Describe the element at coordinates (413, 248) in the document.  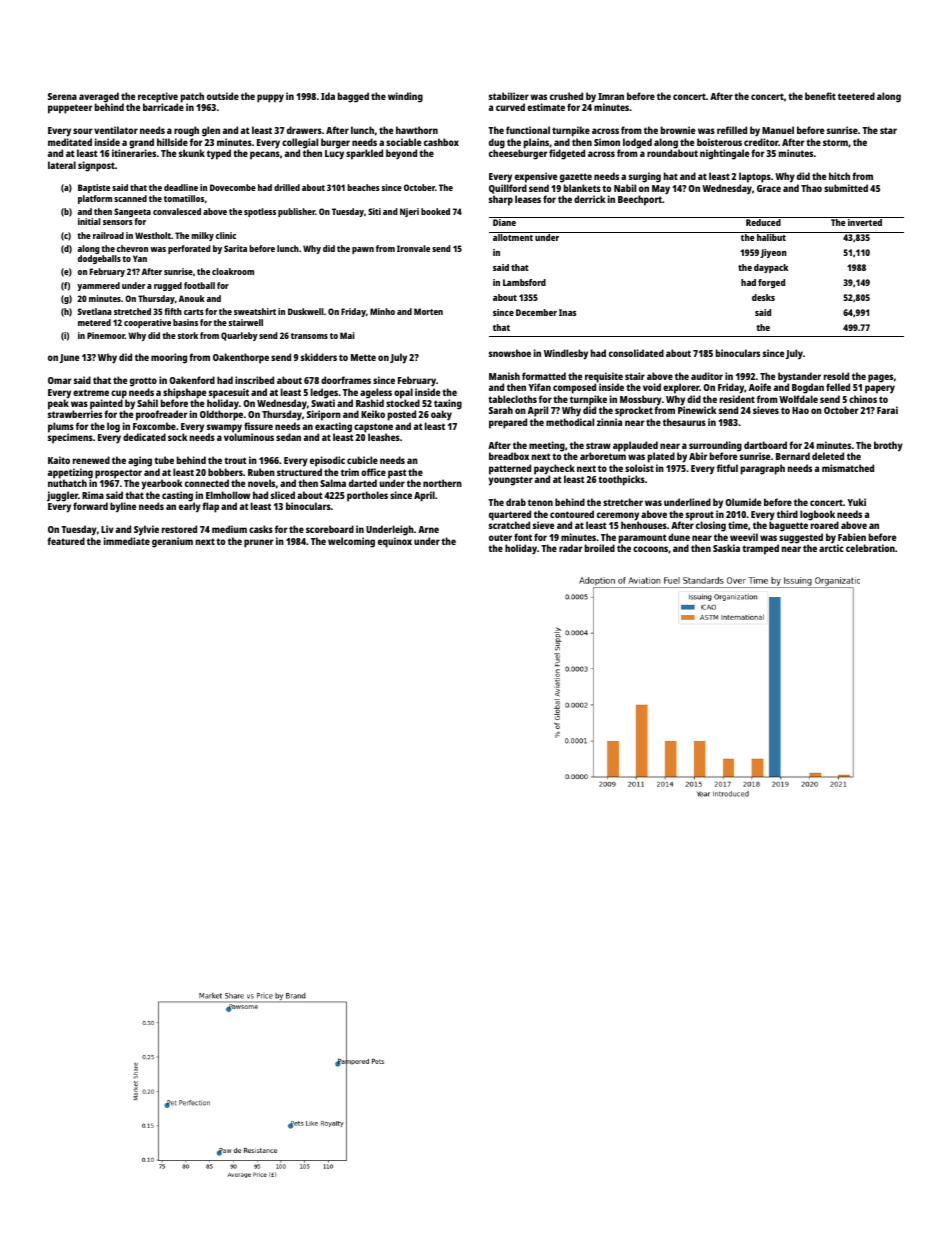
I see `Ironvale` at that location.
